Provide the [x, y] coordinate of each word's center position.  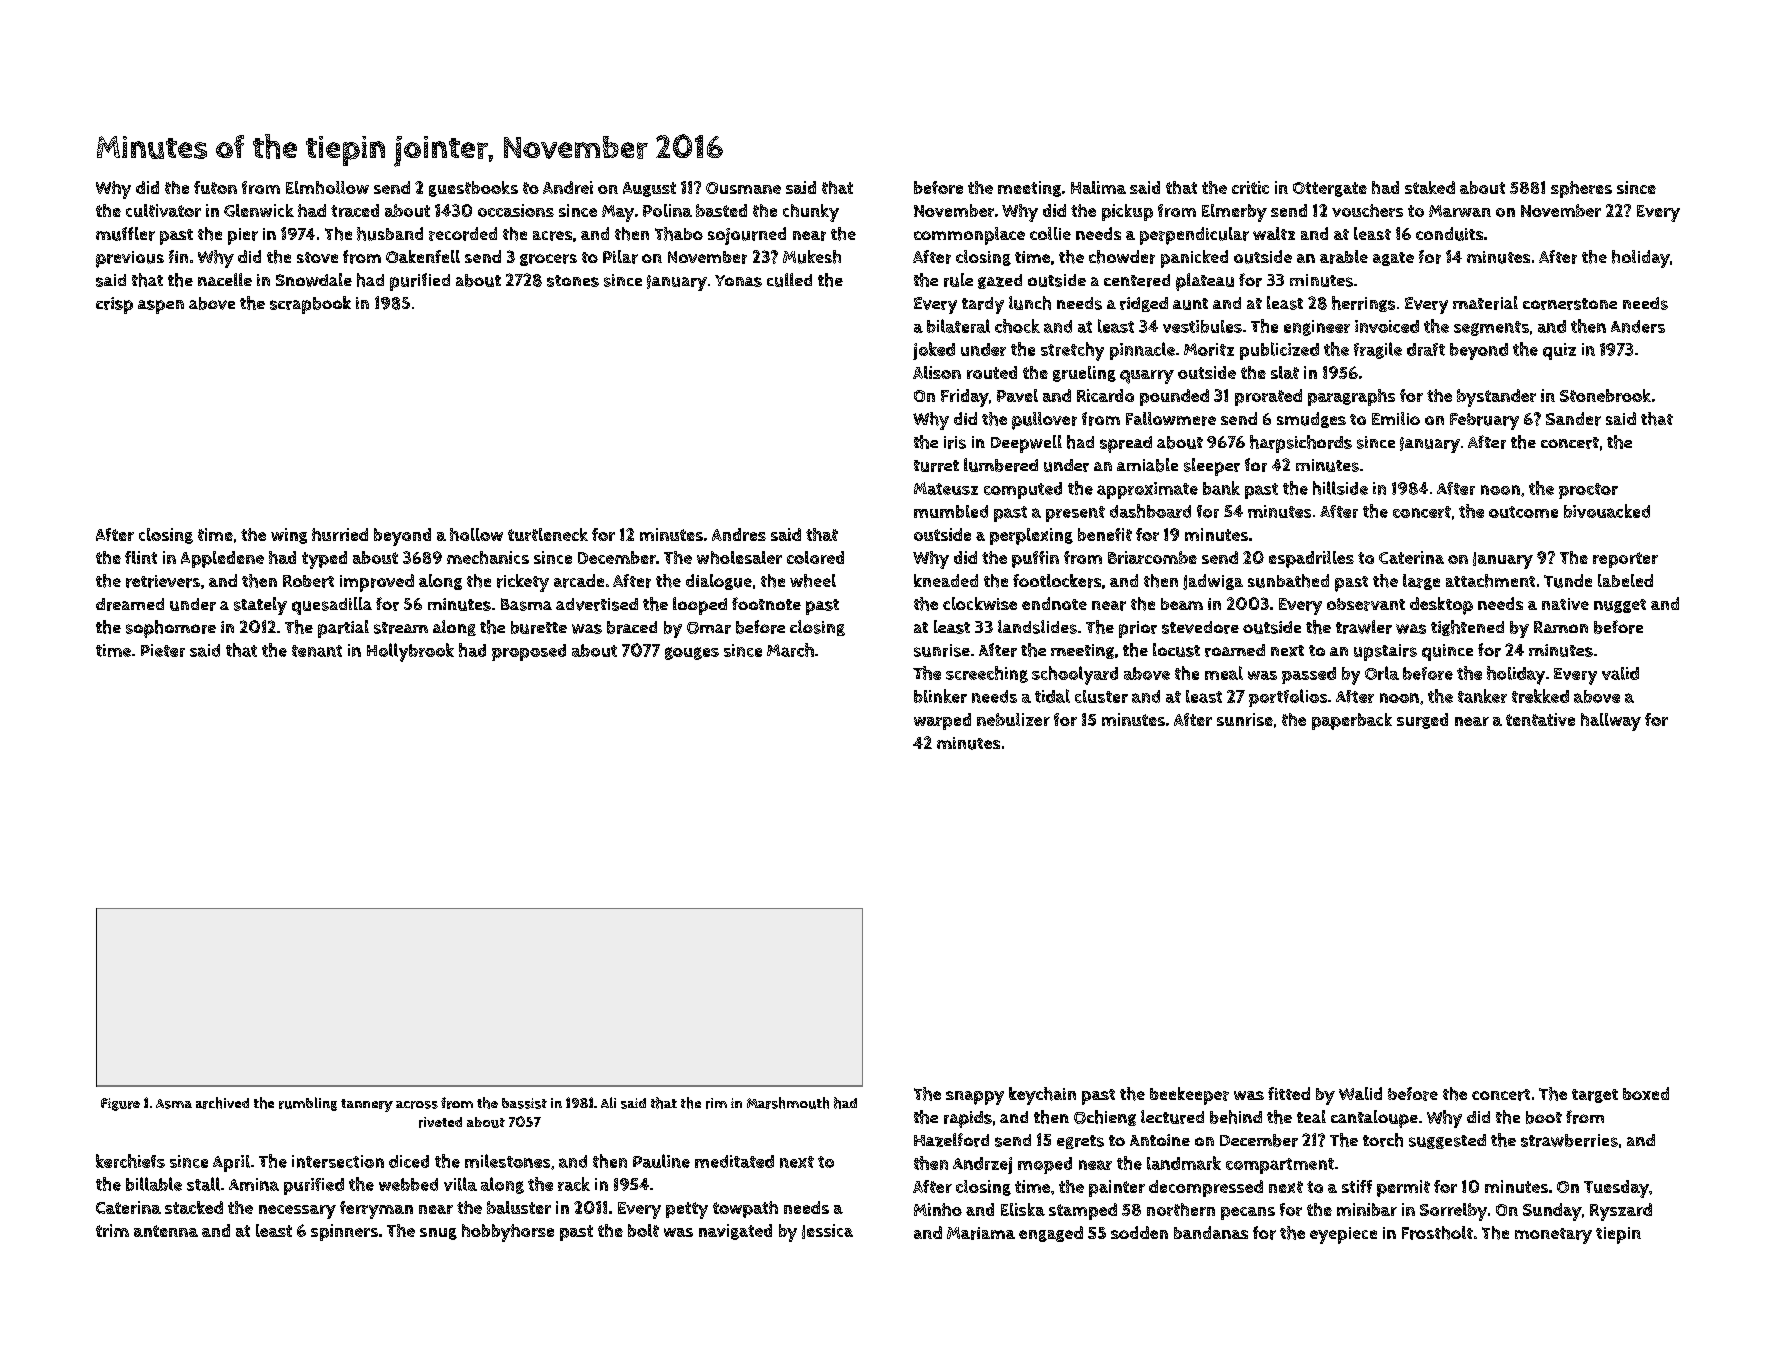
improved [377, 583]
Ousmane [743, 188]
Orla [1382, 673]
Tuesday [1616, 1189]
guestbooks [473, 189]
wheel [813, 581]
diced [409, 1161]
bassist [524, 1103]
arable [1344, 257]
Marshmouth [788, 1103]
